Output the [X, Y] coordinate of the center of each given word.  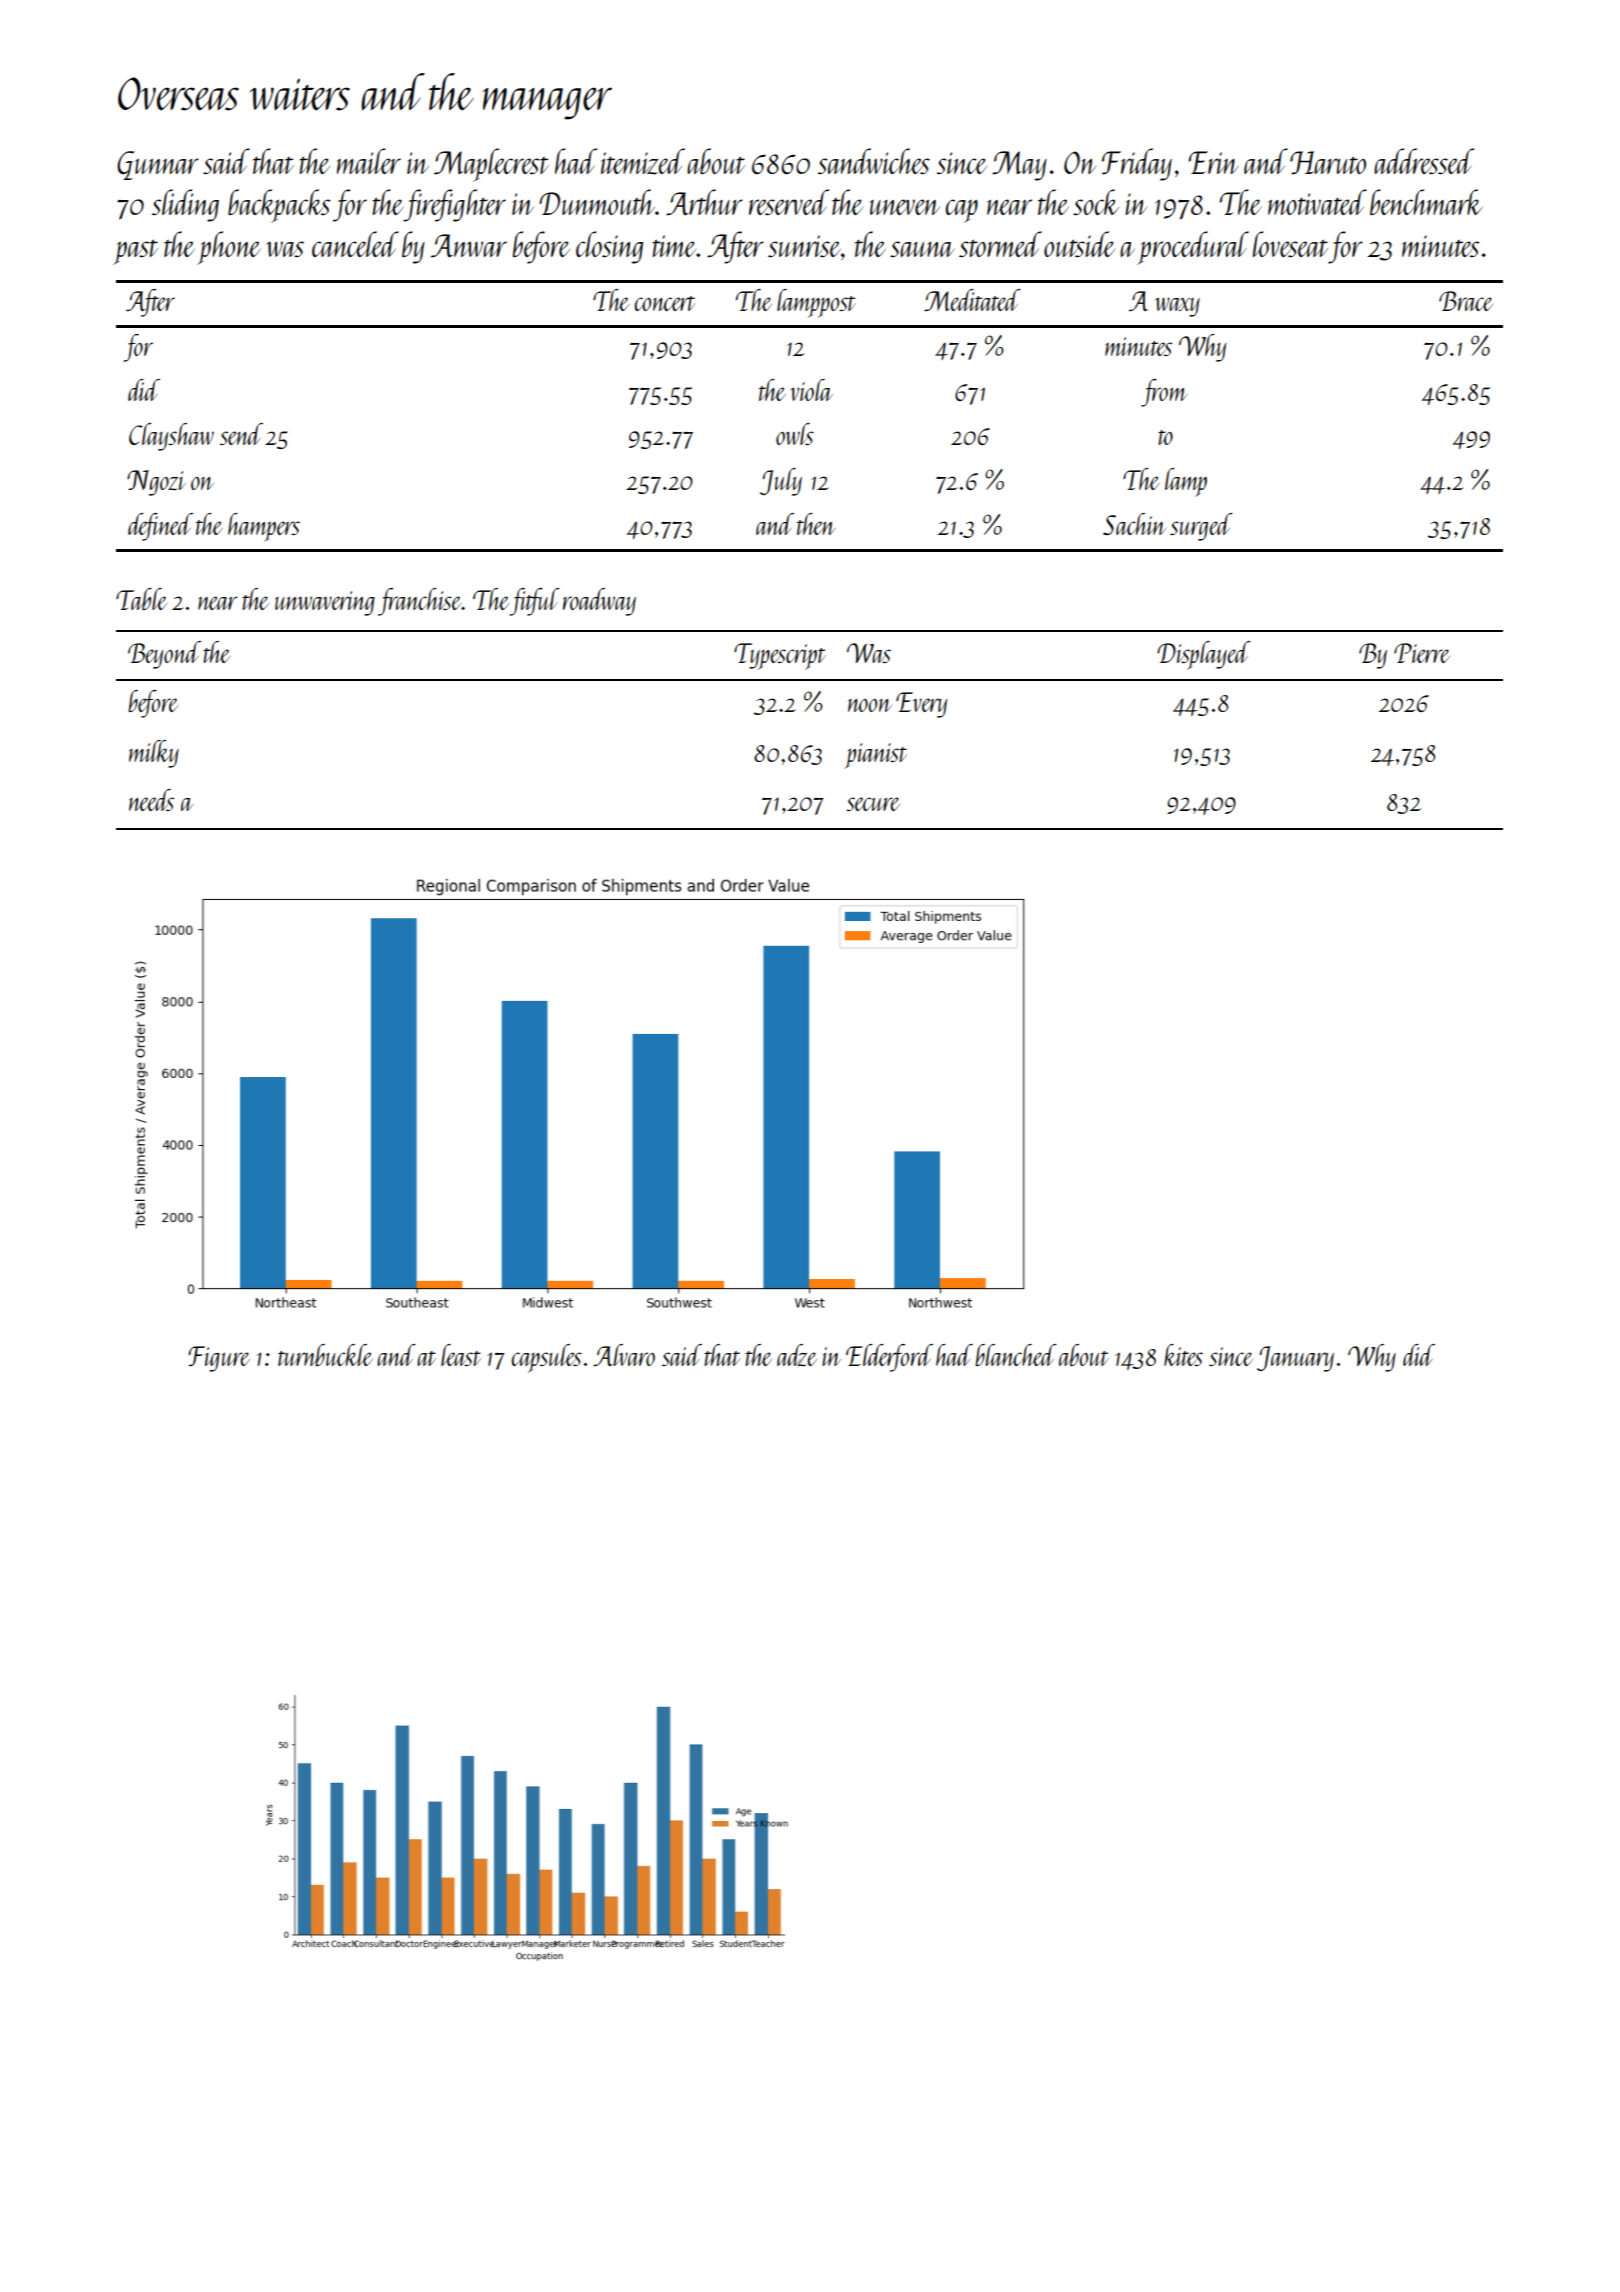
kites [1183, 1355]
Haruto [1328, 163]
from [1164, 393]
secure [873, 804]
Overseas [178, 94]
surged [1201, 527]
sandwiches [874, 161]
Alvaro [624, 1355]
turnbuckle [325, 1355]
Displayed [1204, 655]
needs [151, 800]
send [241, 434]
